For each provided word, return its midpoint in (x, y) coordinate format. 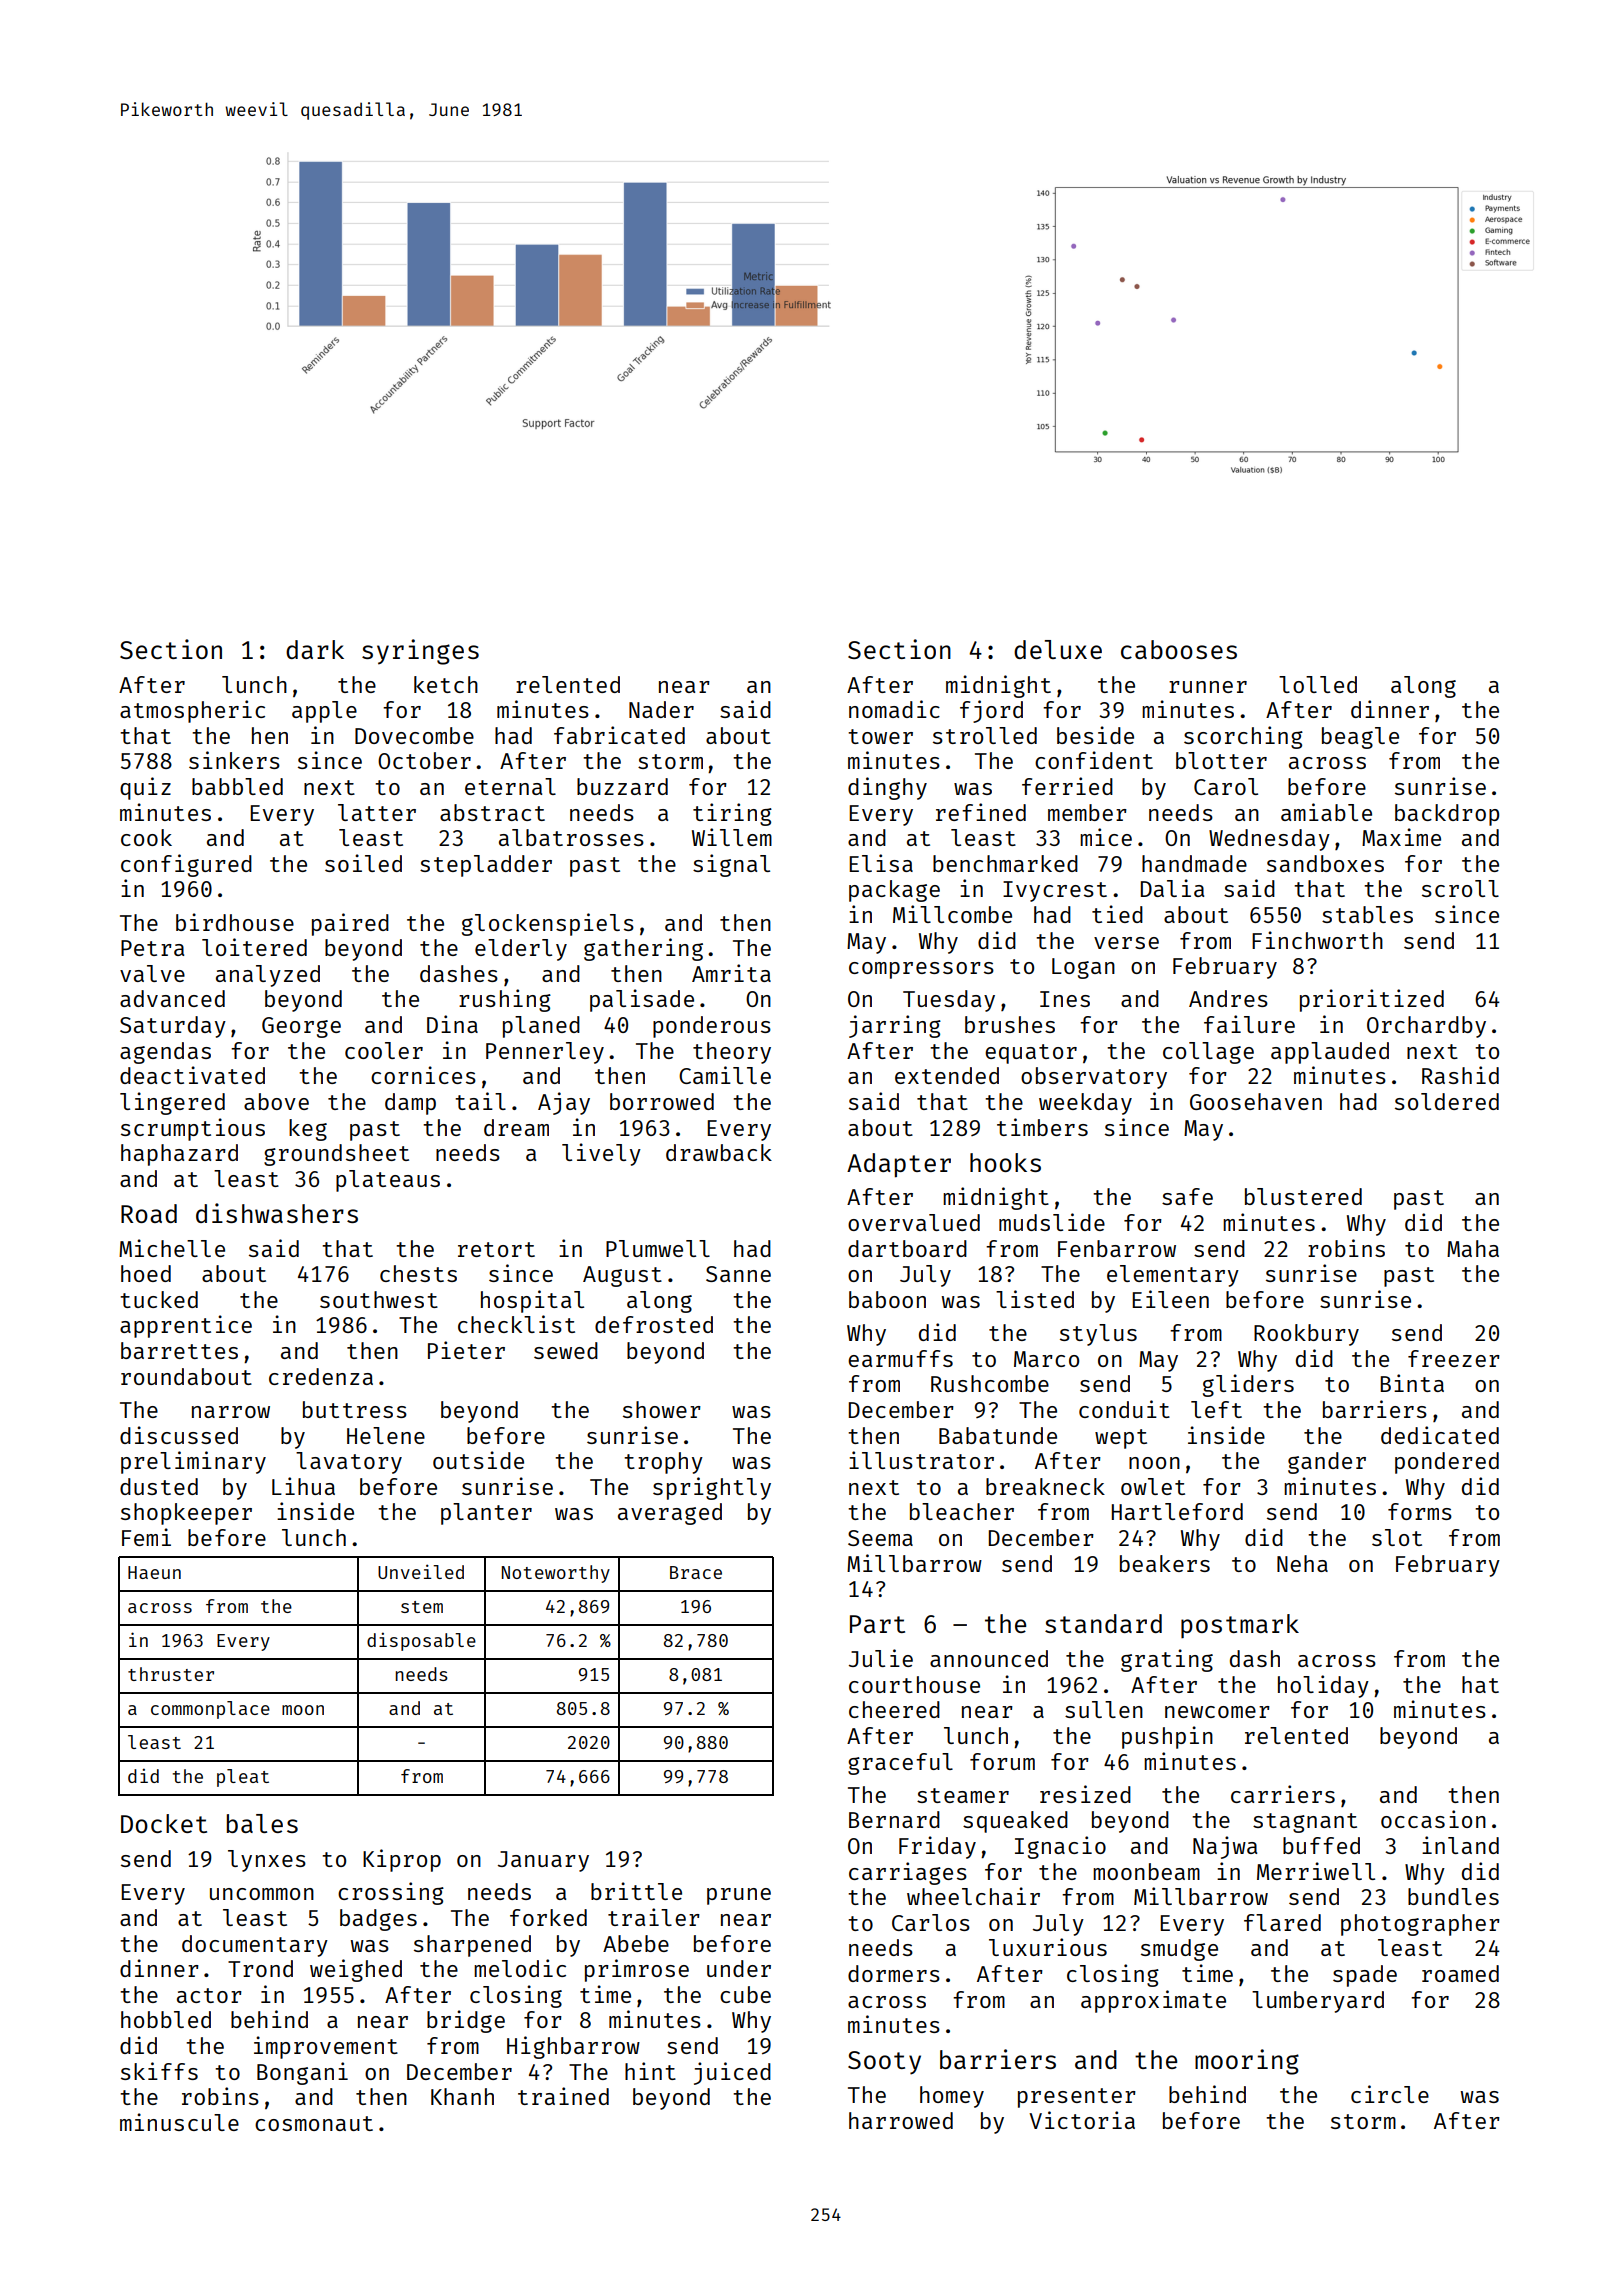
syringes (420, 652)
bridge (466, 2021)
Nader (661, 709)
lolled (1318, 684)
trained (563, 2096)
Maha (1473, 1248)
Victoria (1082, 2120)
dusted (159, 1486)
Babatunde (998, 1435)
